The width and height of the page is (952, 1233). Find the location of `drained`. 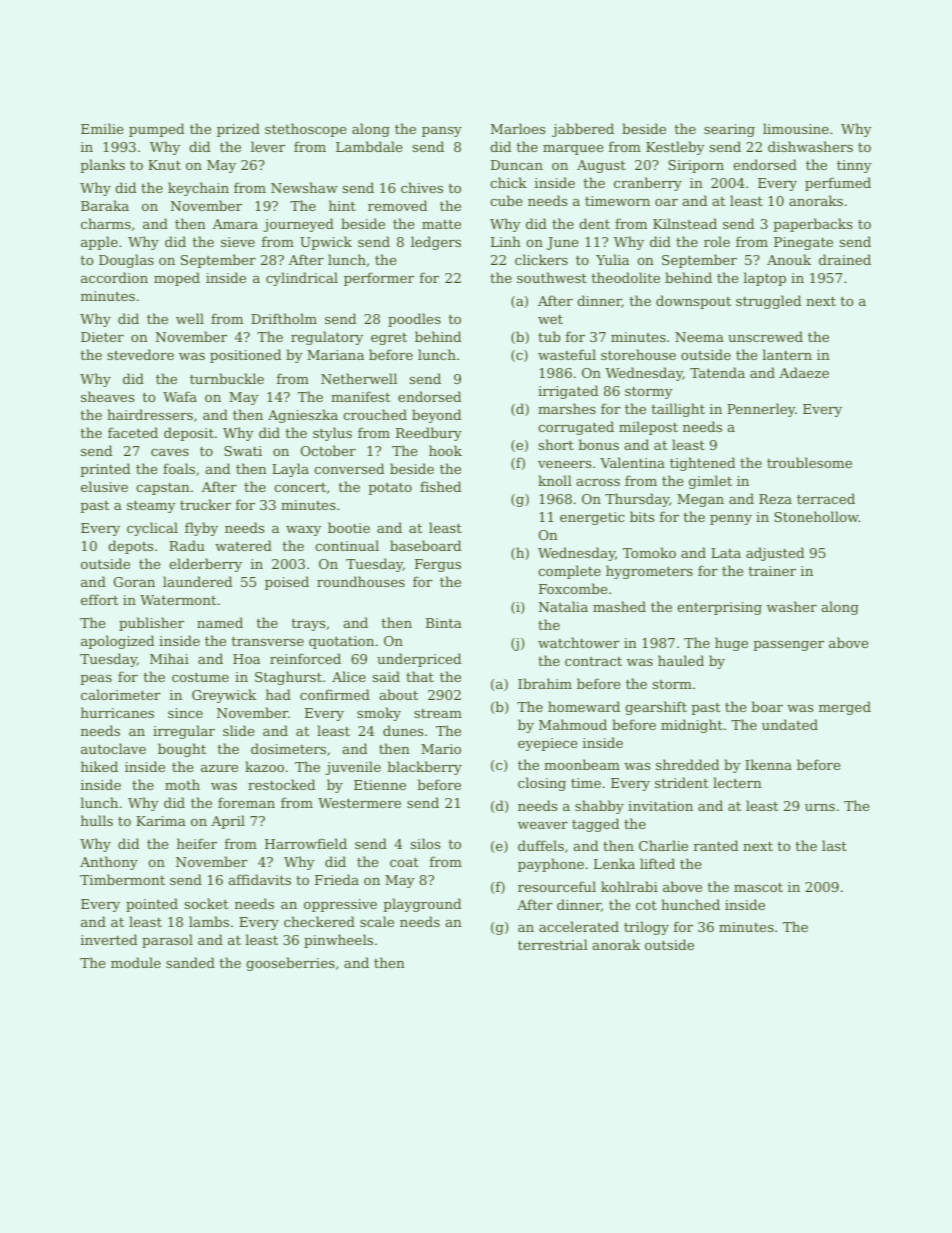

drained is located at coordinates (845, 259).
